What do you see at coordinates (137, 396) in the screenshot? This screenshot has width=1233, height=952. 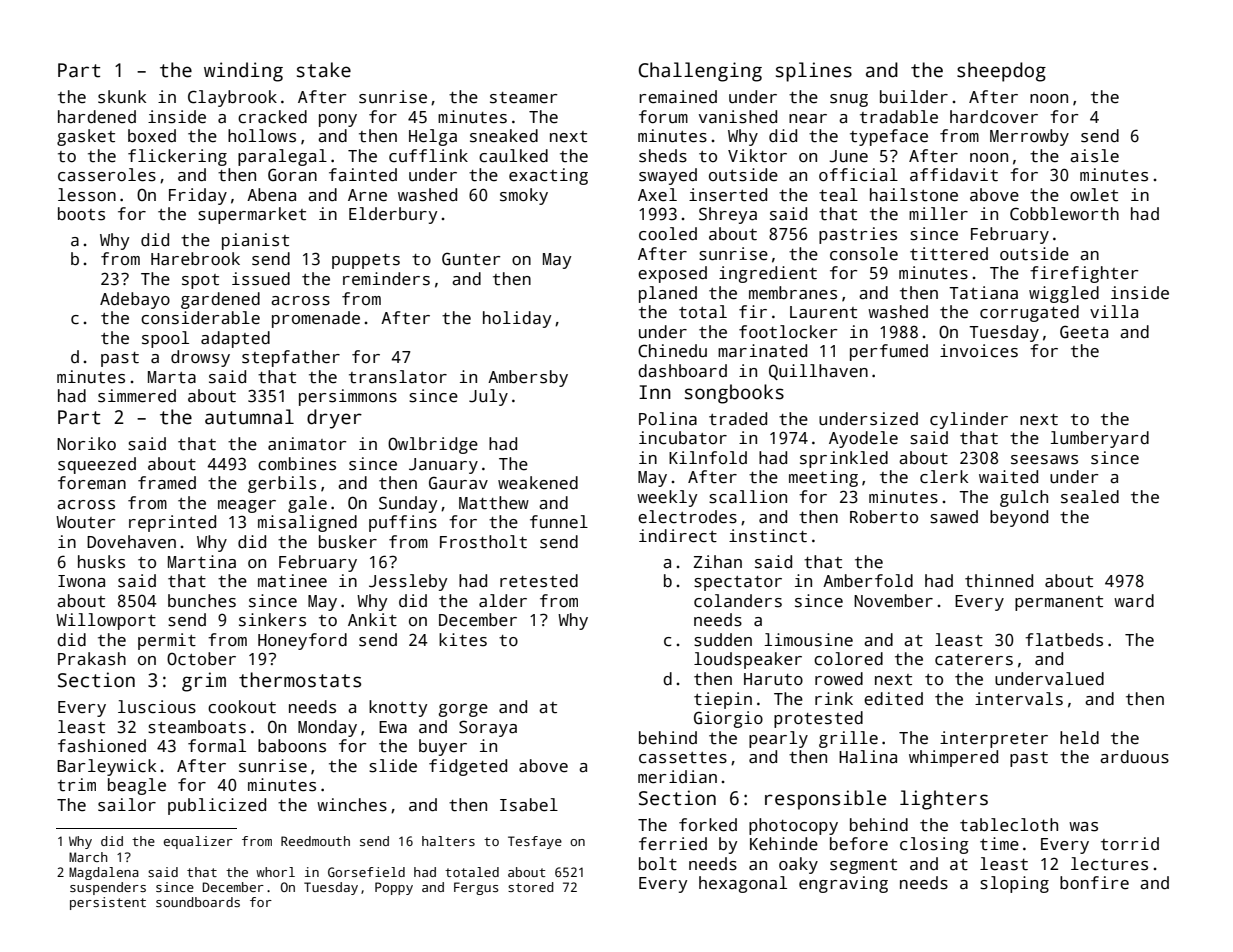 I see `simmered` at bounding box center [137, 396].
